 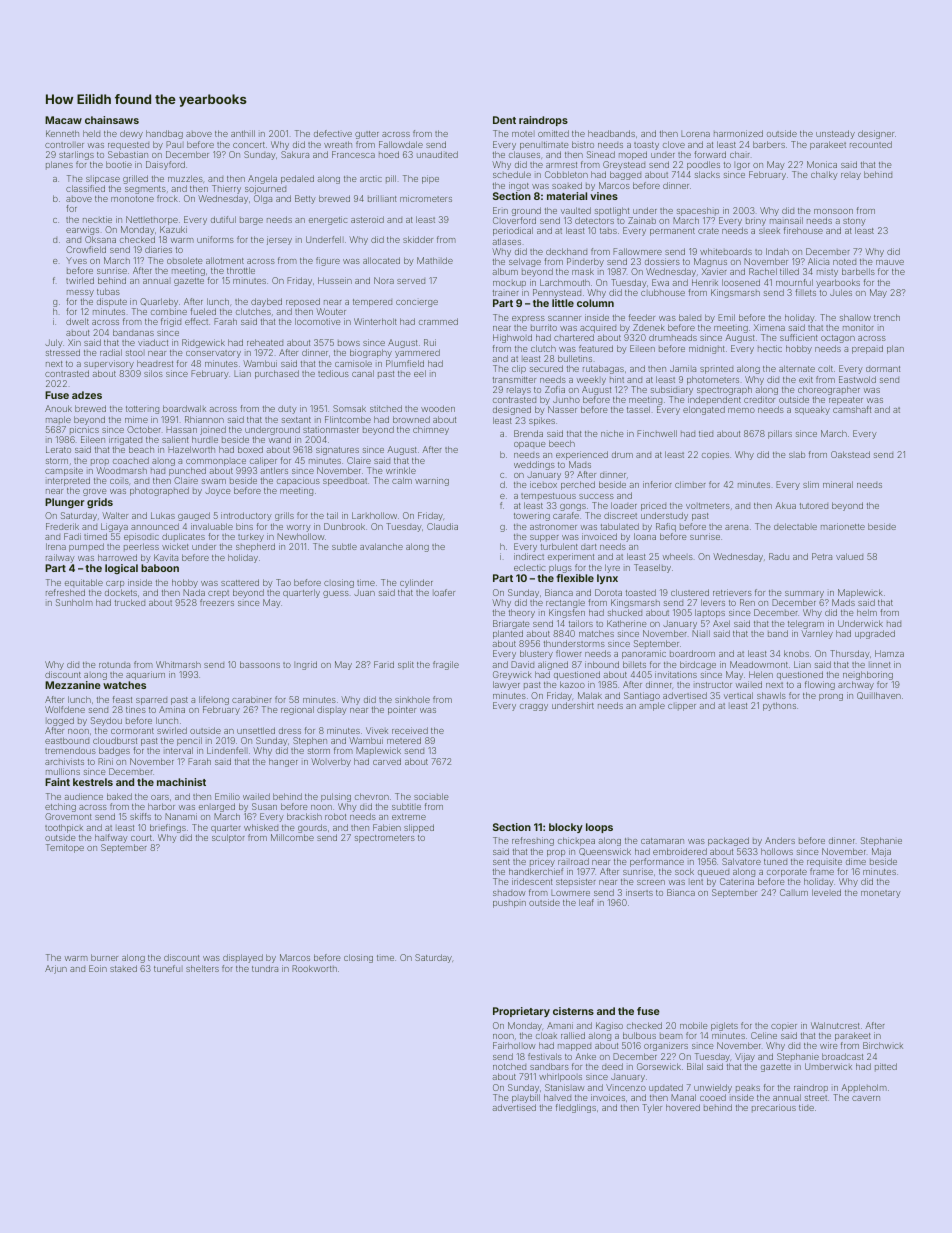 I want to click on Arjun, so click(x=56, y=969).
